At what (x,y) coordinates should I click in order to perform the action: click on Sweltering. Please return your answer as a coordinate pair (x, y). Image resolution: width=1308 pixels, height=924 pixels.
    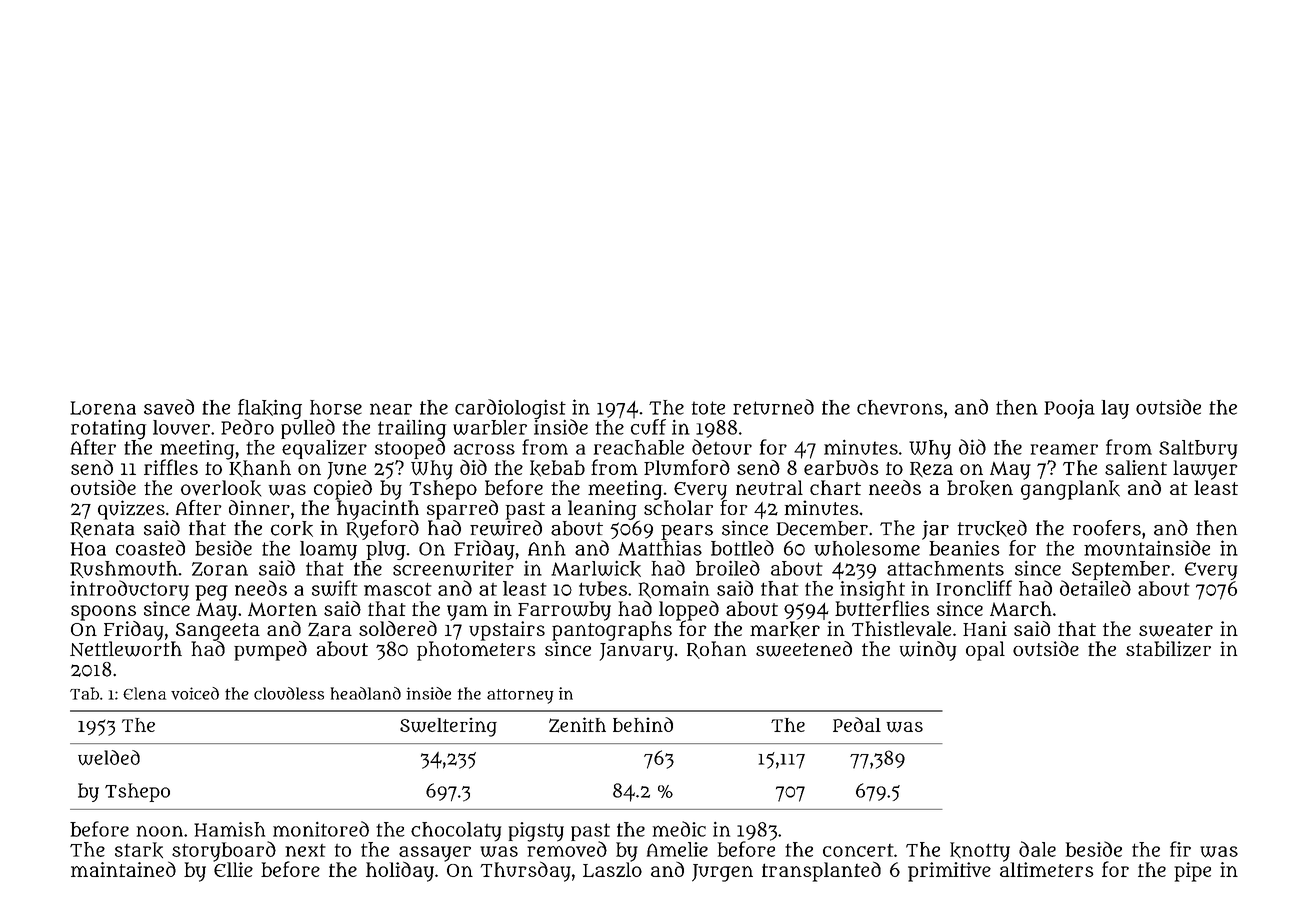
    Looking at the image, I should click on (448, 727).
